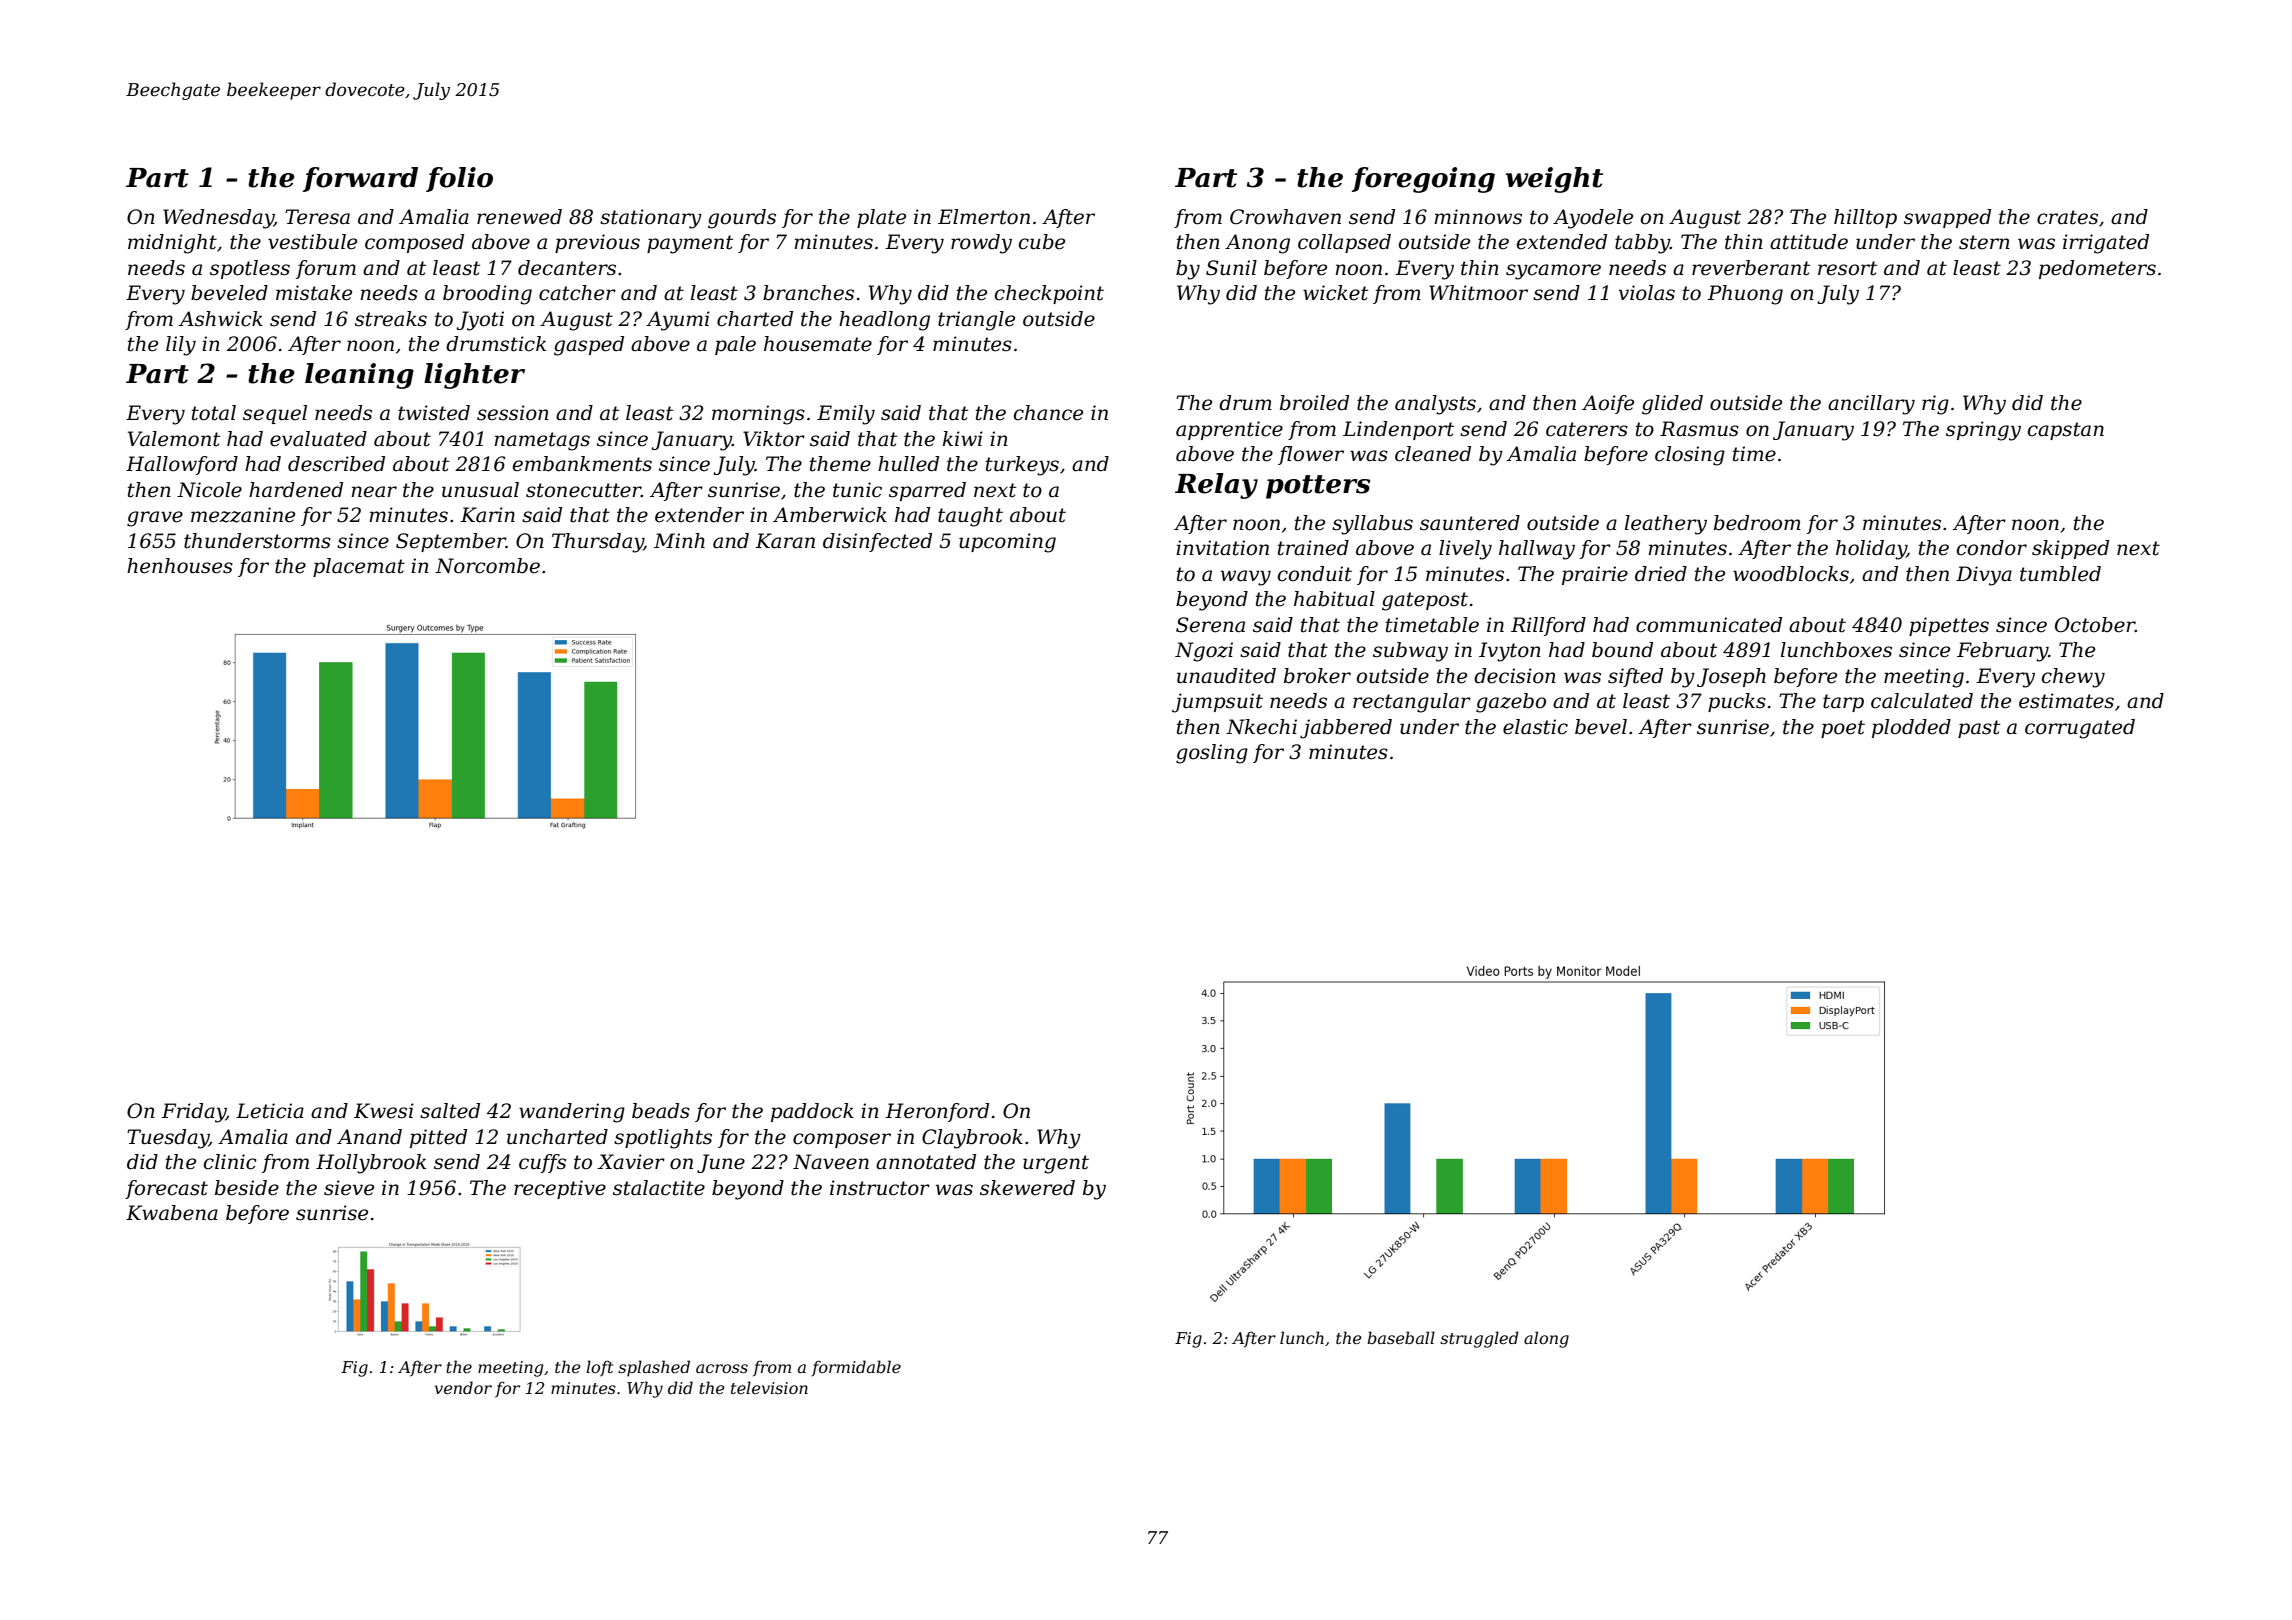 The height and width of the page is (1620, 2292). I want to click on Heronford, so click(937, 1112).
